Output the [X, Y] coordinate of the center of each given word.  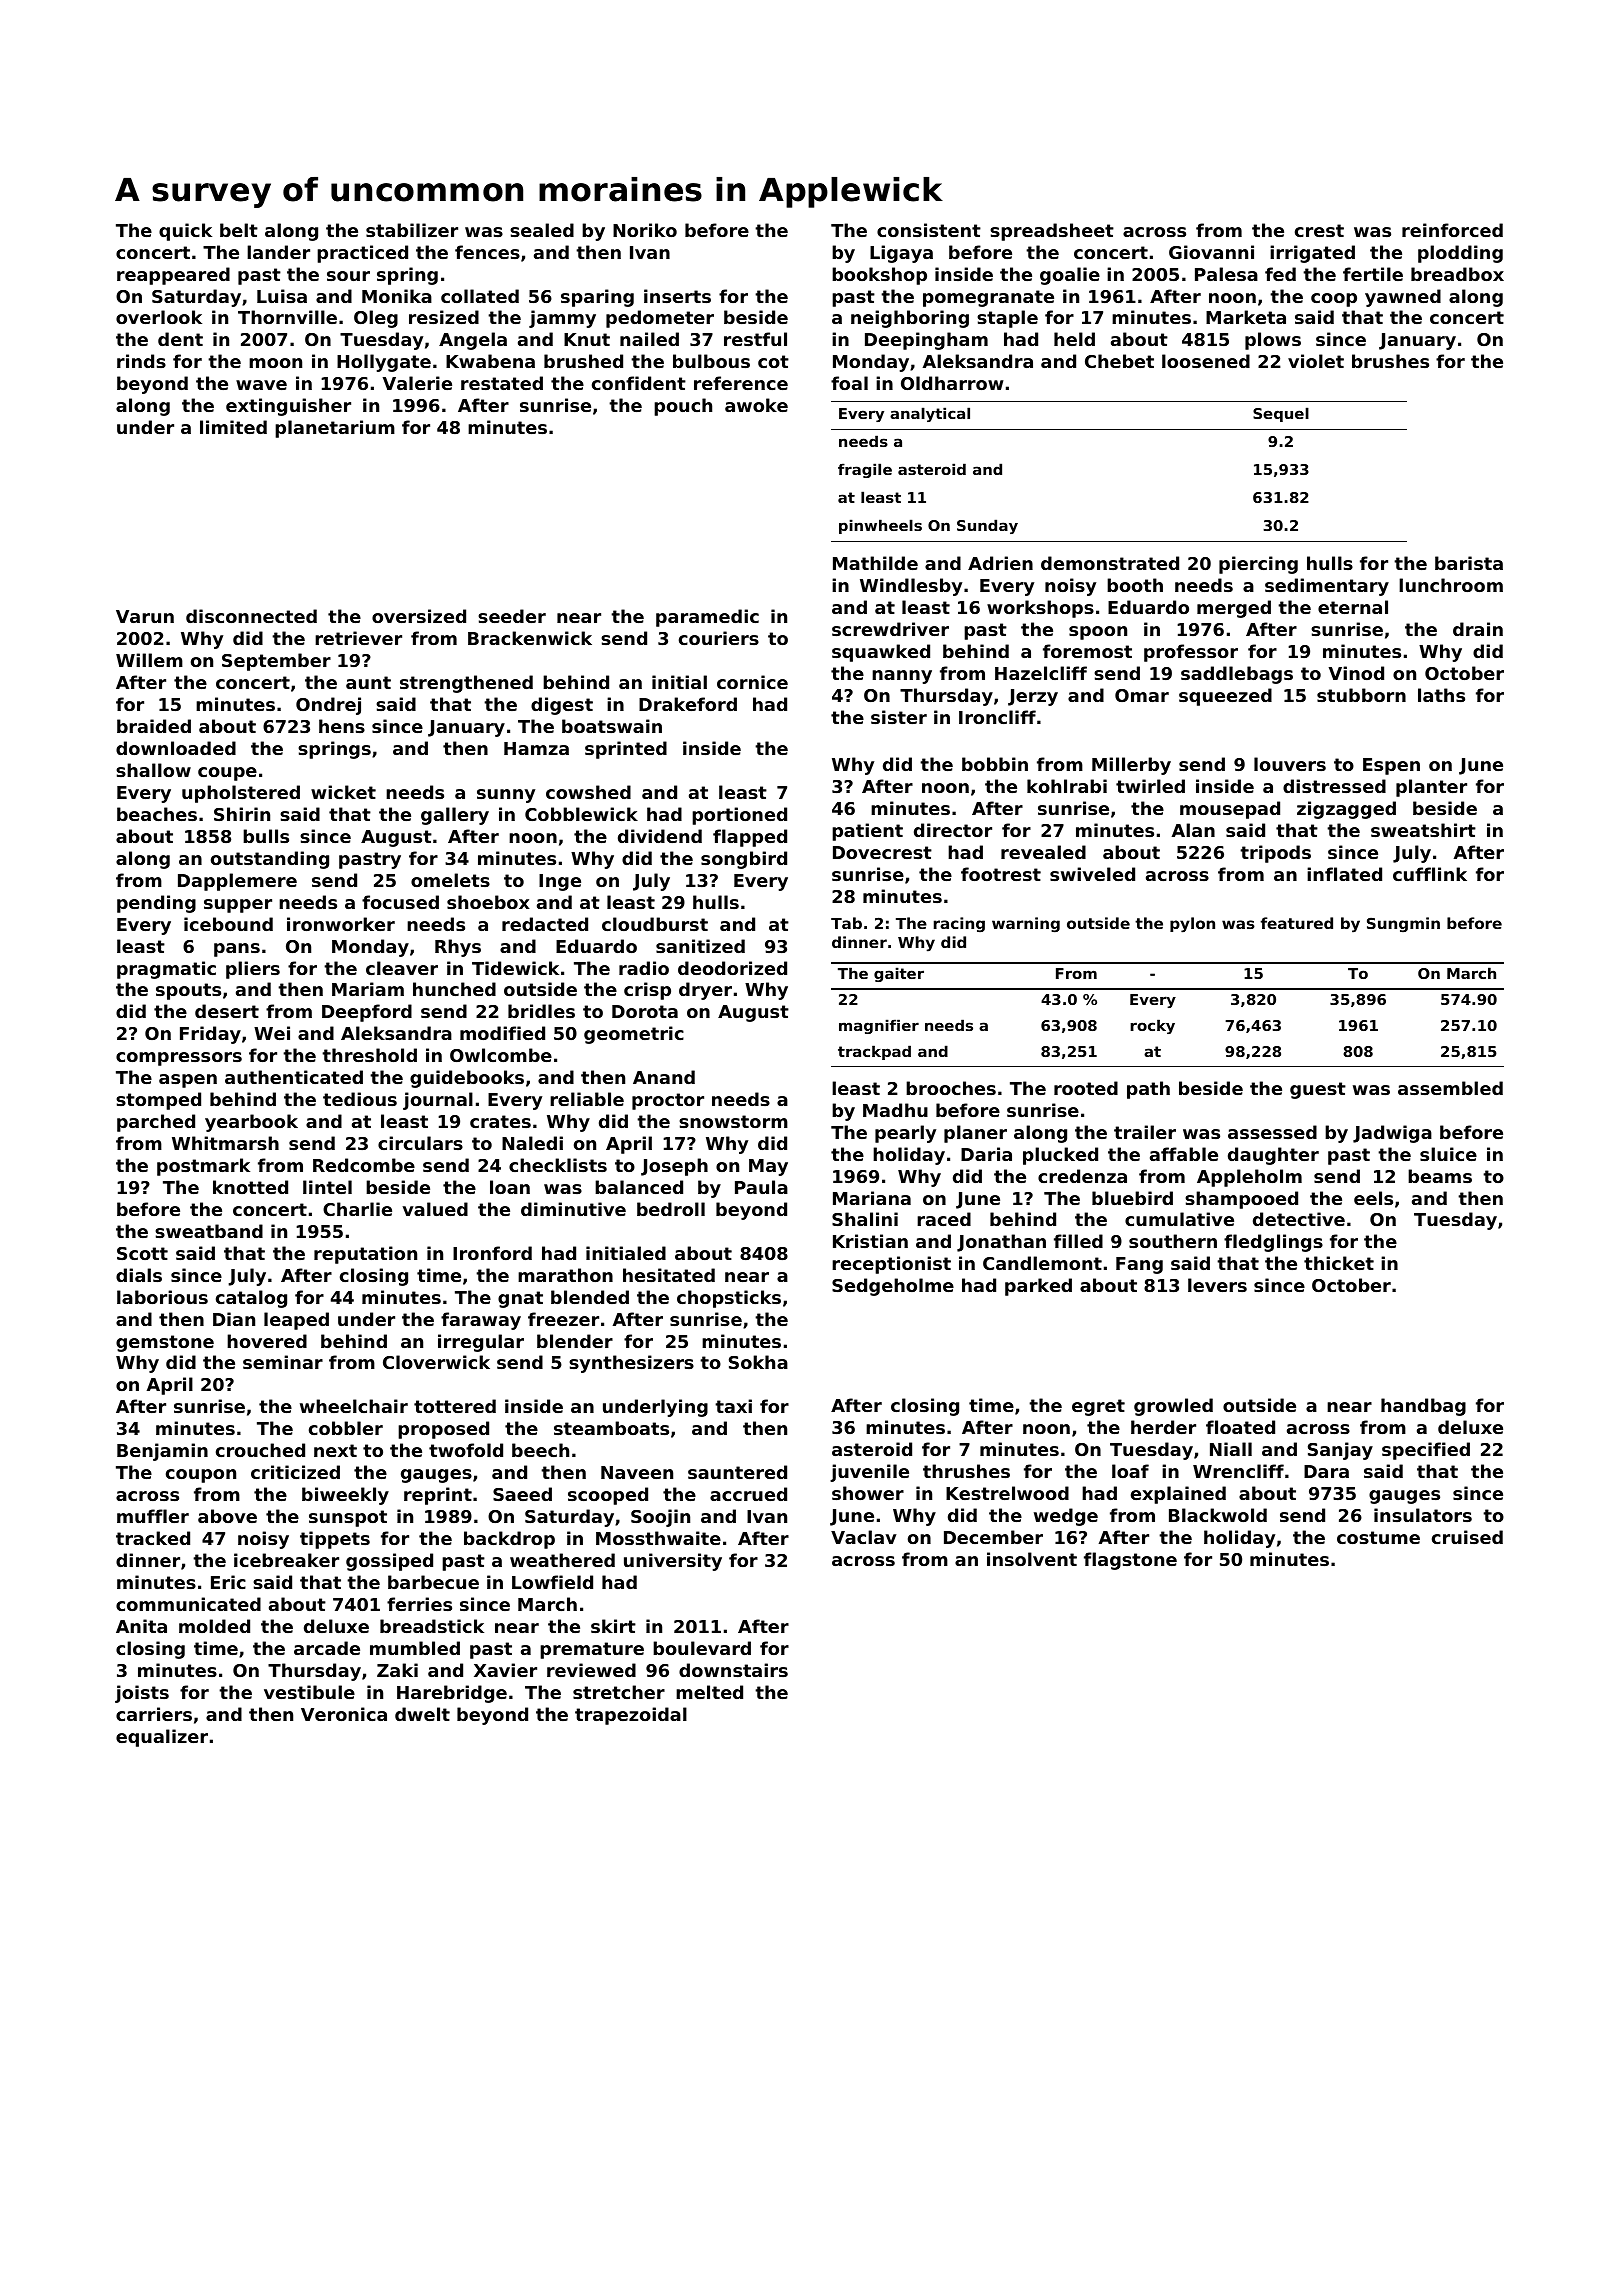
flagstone [1130, 1561]
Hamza [536, 748]
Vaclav [864, 1537]
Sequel [1281, 414]
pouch [683, 407]
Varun [145, 616]
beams [1440, 1176]
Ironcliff [997, 717]
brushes [1390, 361]
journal [438, 1101]
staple [1007, 319]
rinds [141, 361]
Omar [1142, 695]
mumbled [415, 1648]
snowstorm [733, 1121]
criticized [295, 1472]
